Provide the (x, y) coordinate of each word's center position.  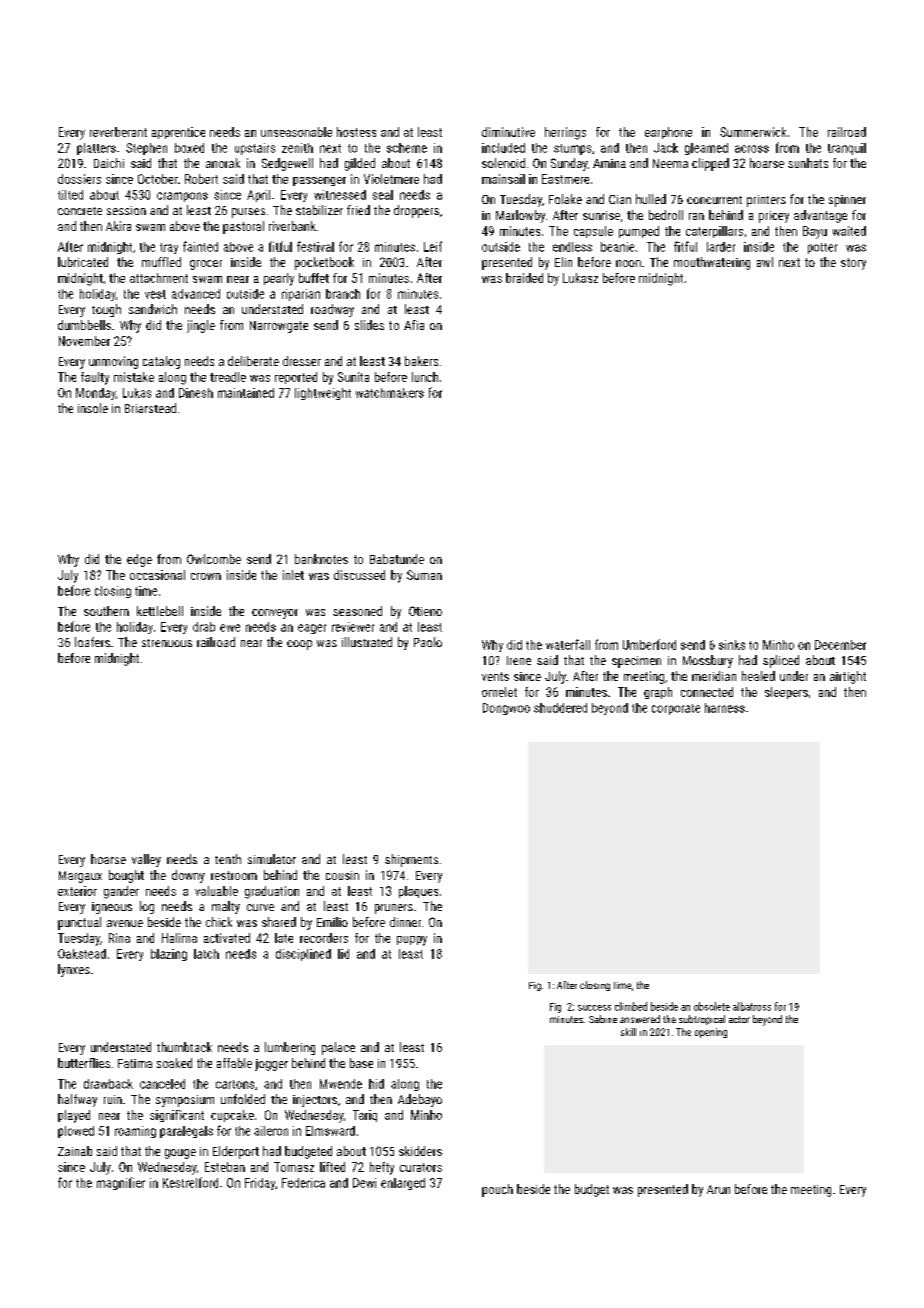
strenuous (167, 643)
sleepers (786, 693)
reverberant (118, 132)
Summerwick (753, 132)
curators (421, 1167)
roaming (135, 1132)
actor (739, 1019)
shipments (411, 860)
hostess (356, 132)
